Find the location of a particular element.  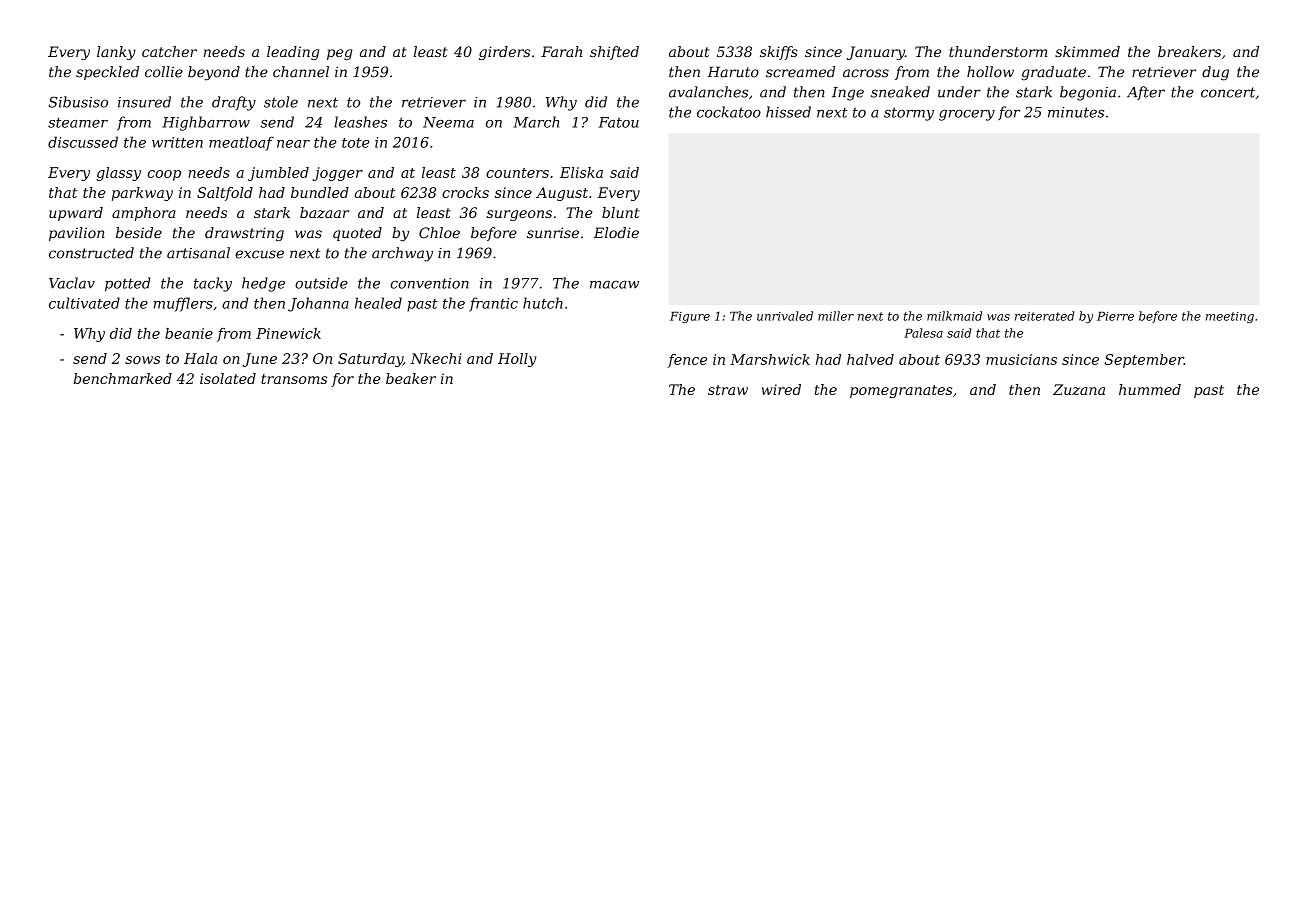

Fatou is located at coordinates (619, 122).
